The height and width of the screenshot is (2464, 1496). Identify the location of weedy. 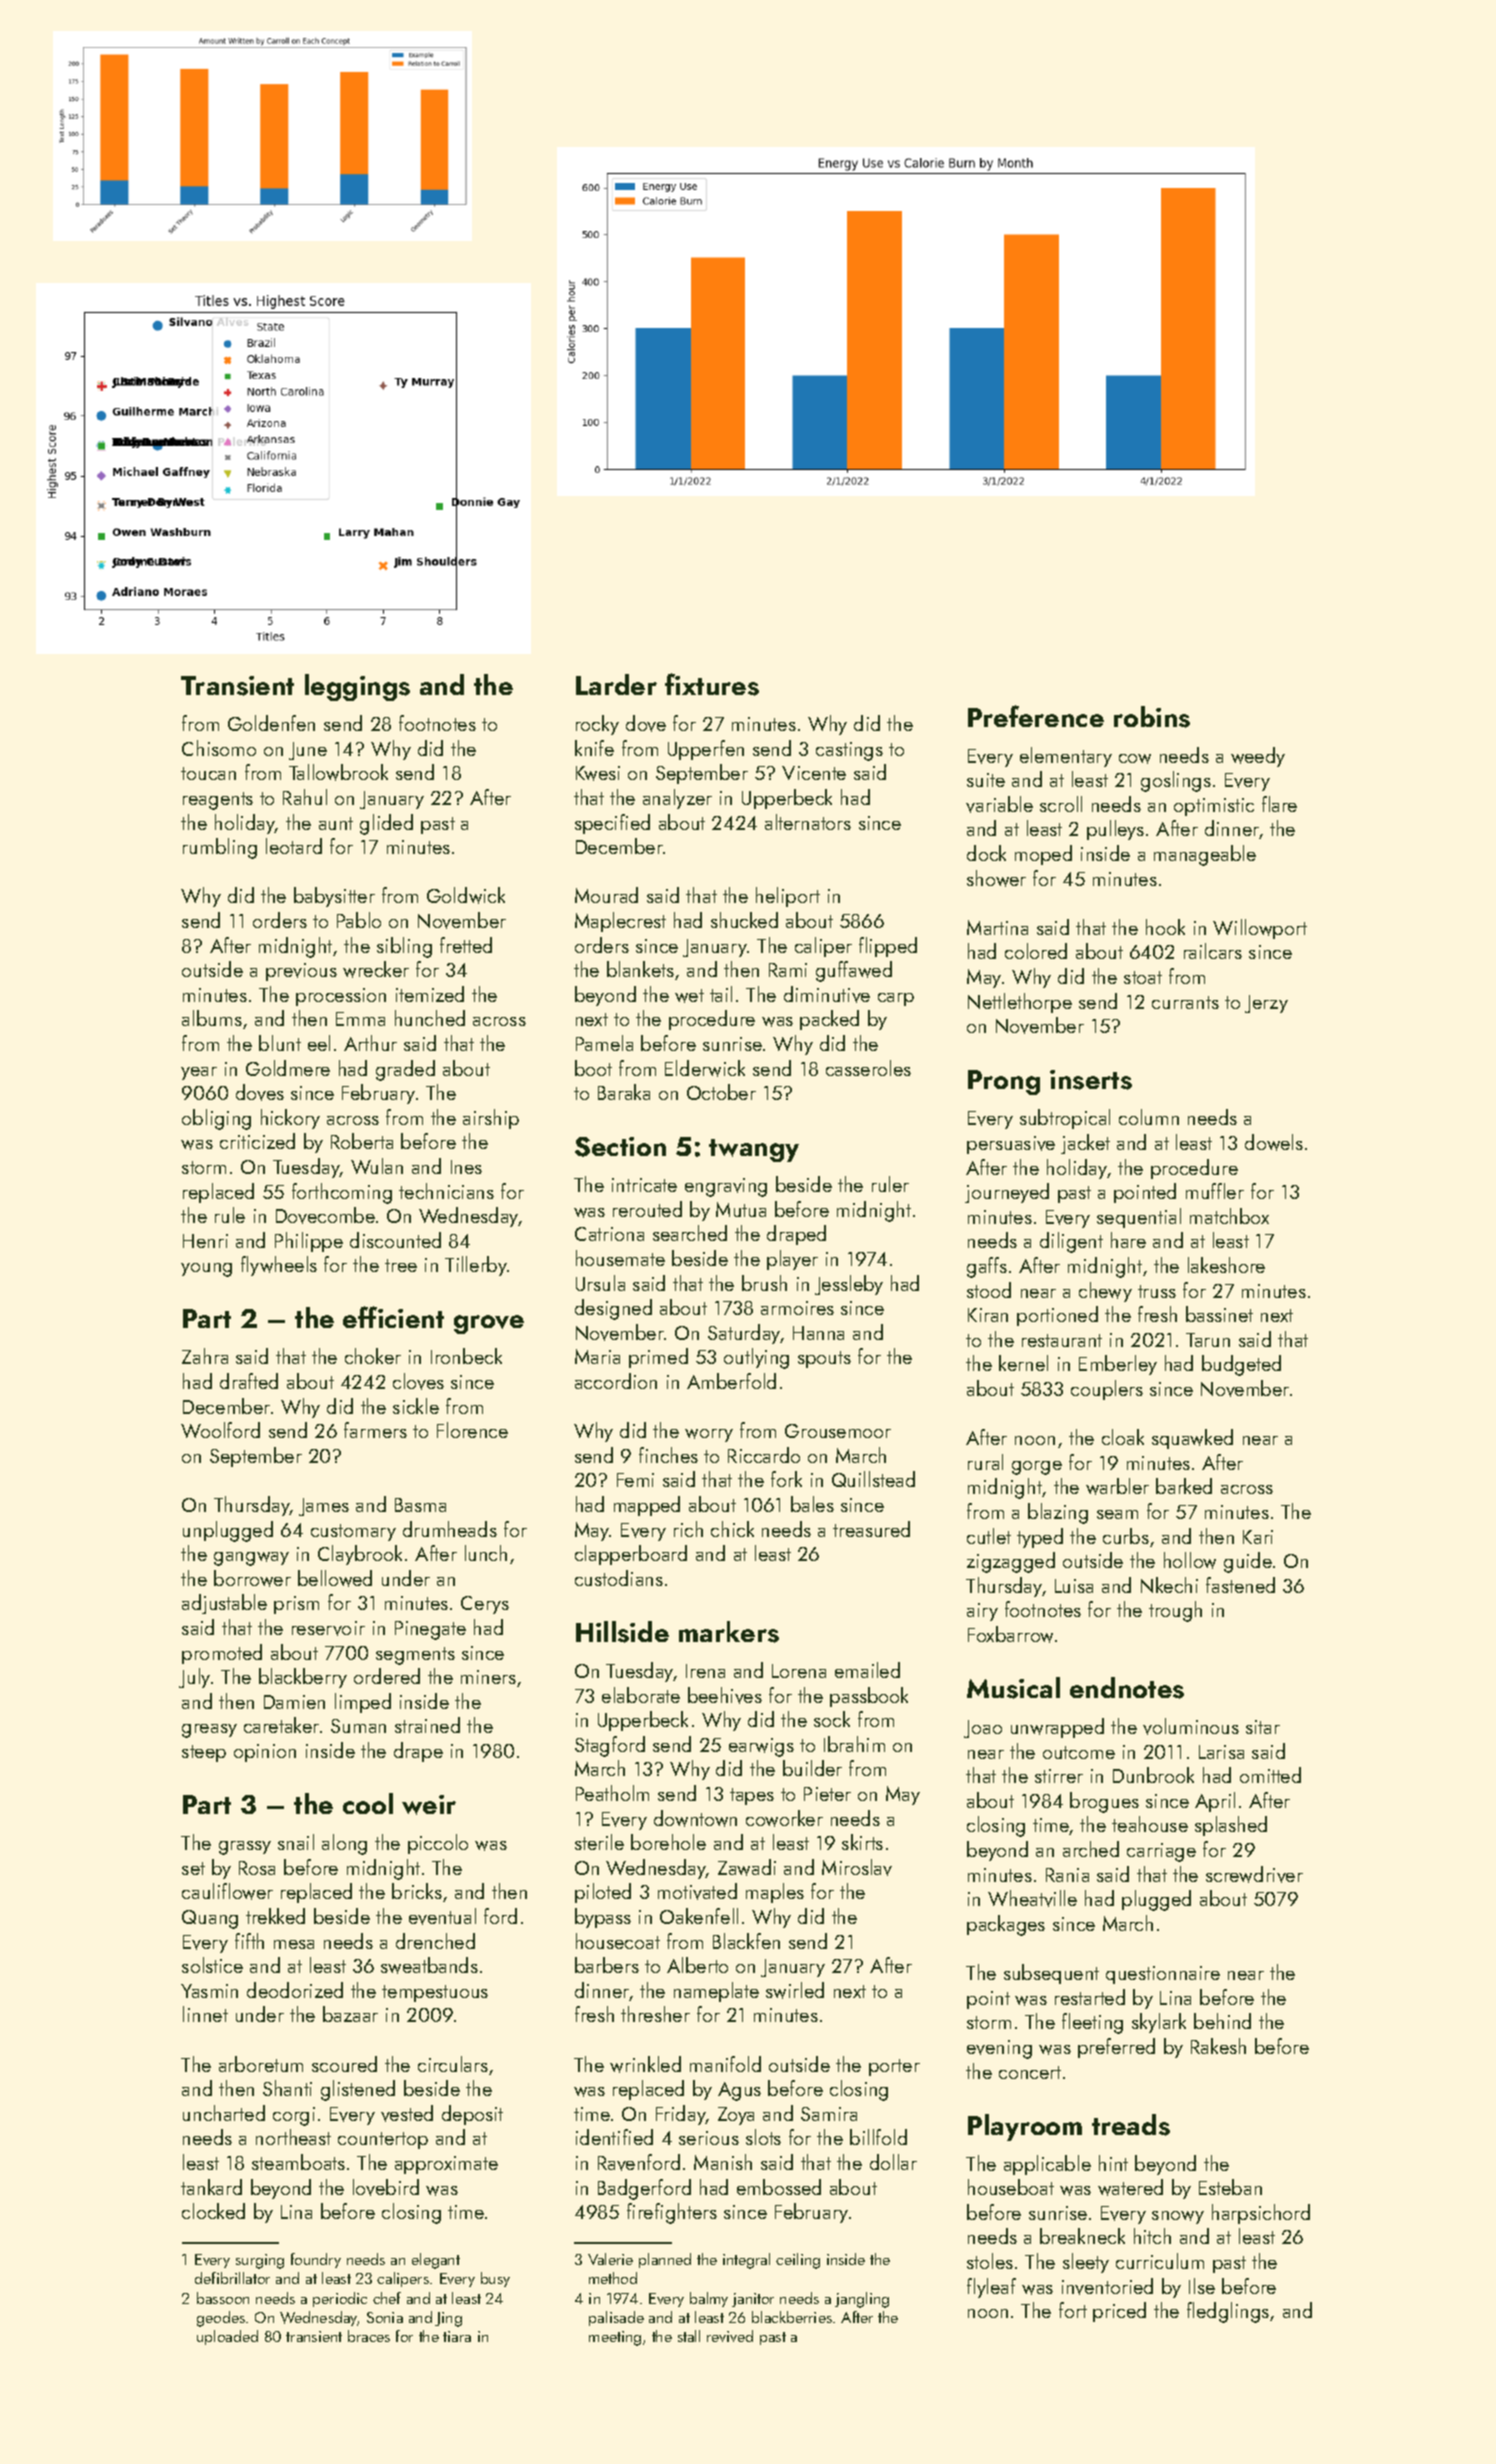
(1258, 757).
